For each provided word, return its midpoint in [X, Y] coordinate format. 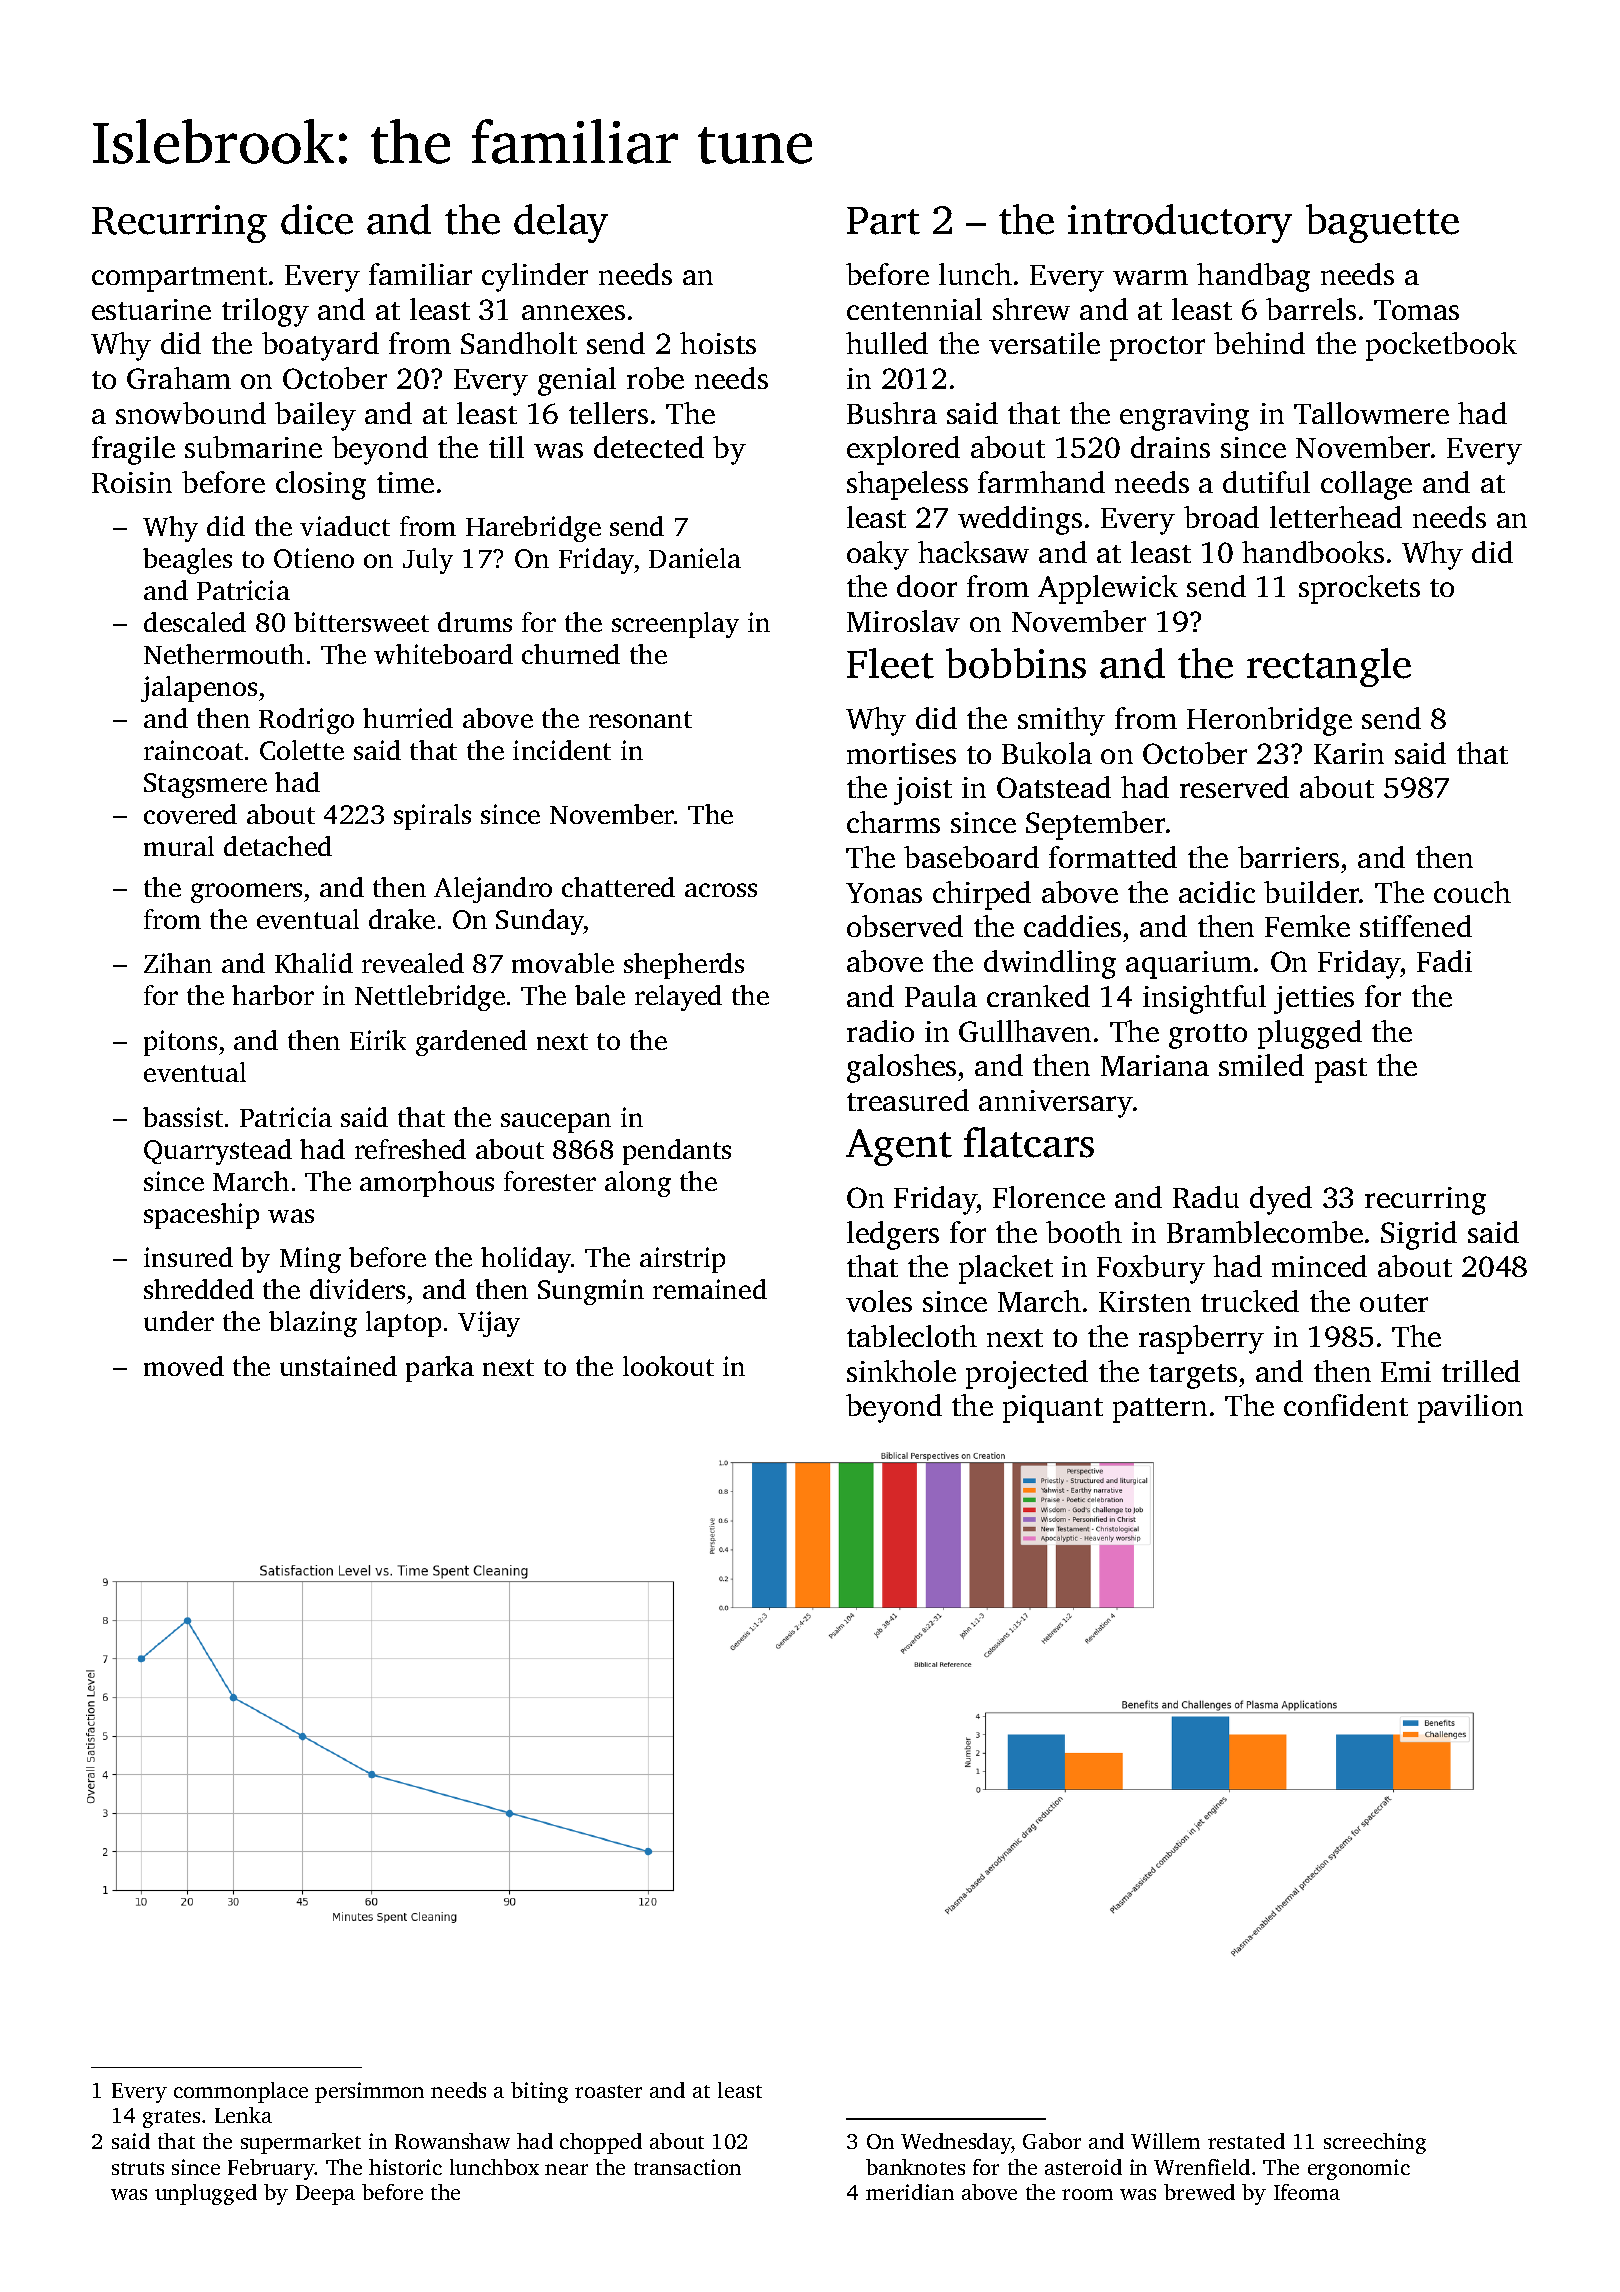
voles [879, 1301]
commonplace [241, 2092]
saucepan [556, 1123]
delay [561, 223]
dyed [1281, 1200]
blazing [313, 1324]
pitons [180, 1043]
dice [317, 219]
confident [1346, 1405]
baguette [1382, 223]
